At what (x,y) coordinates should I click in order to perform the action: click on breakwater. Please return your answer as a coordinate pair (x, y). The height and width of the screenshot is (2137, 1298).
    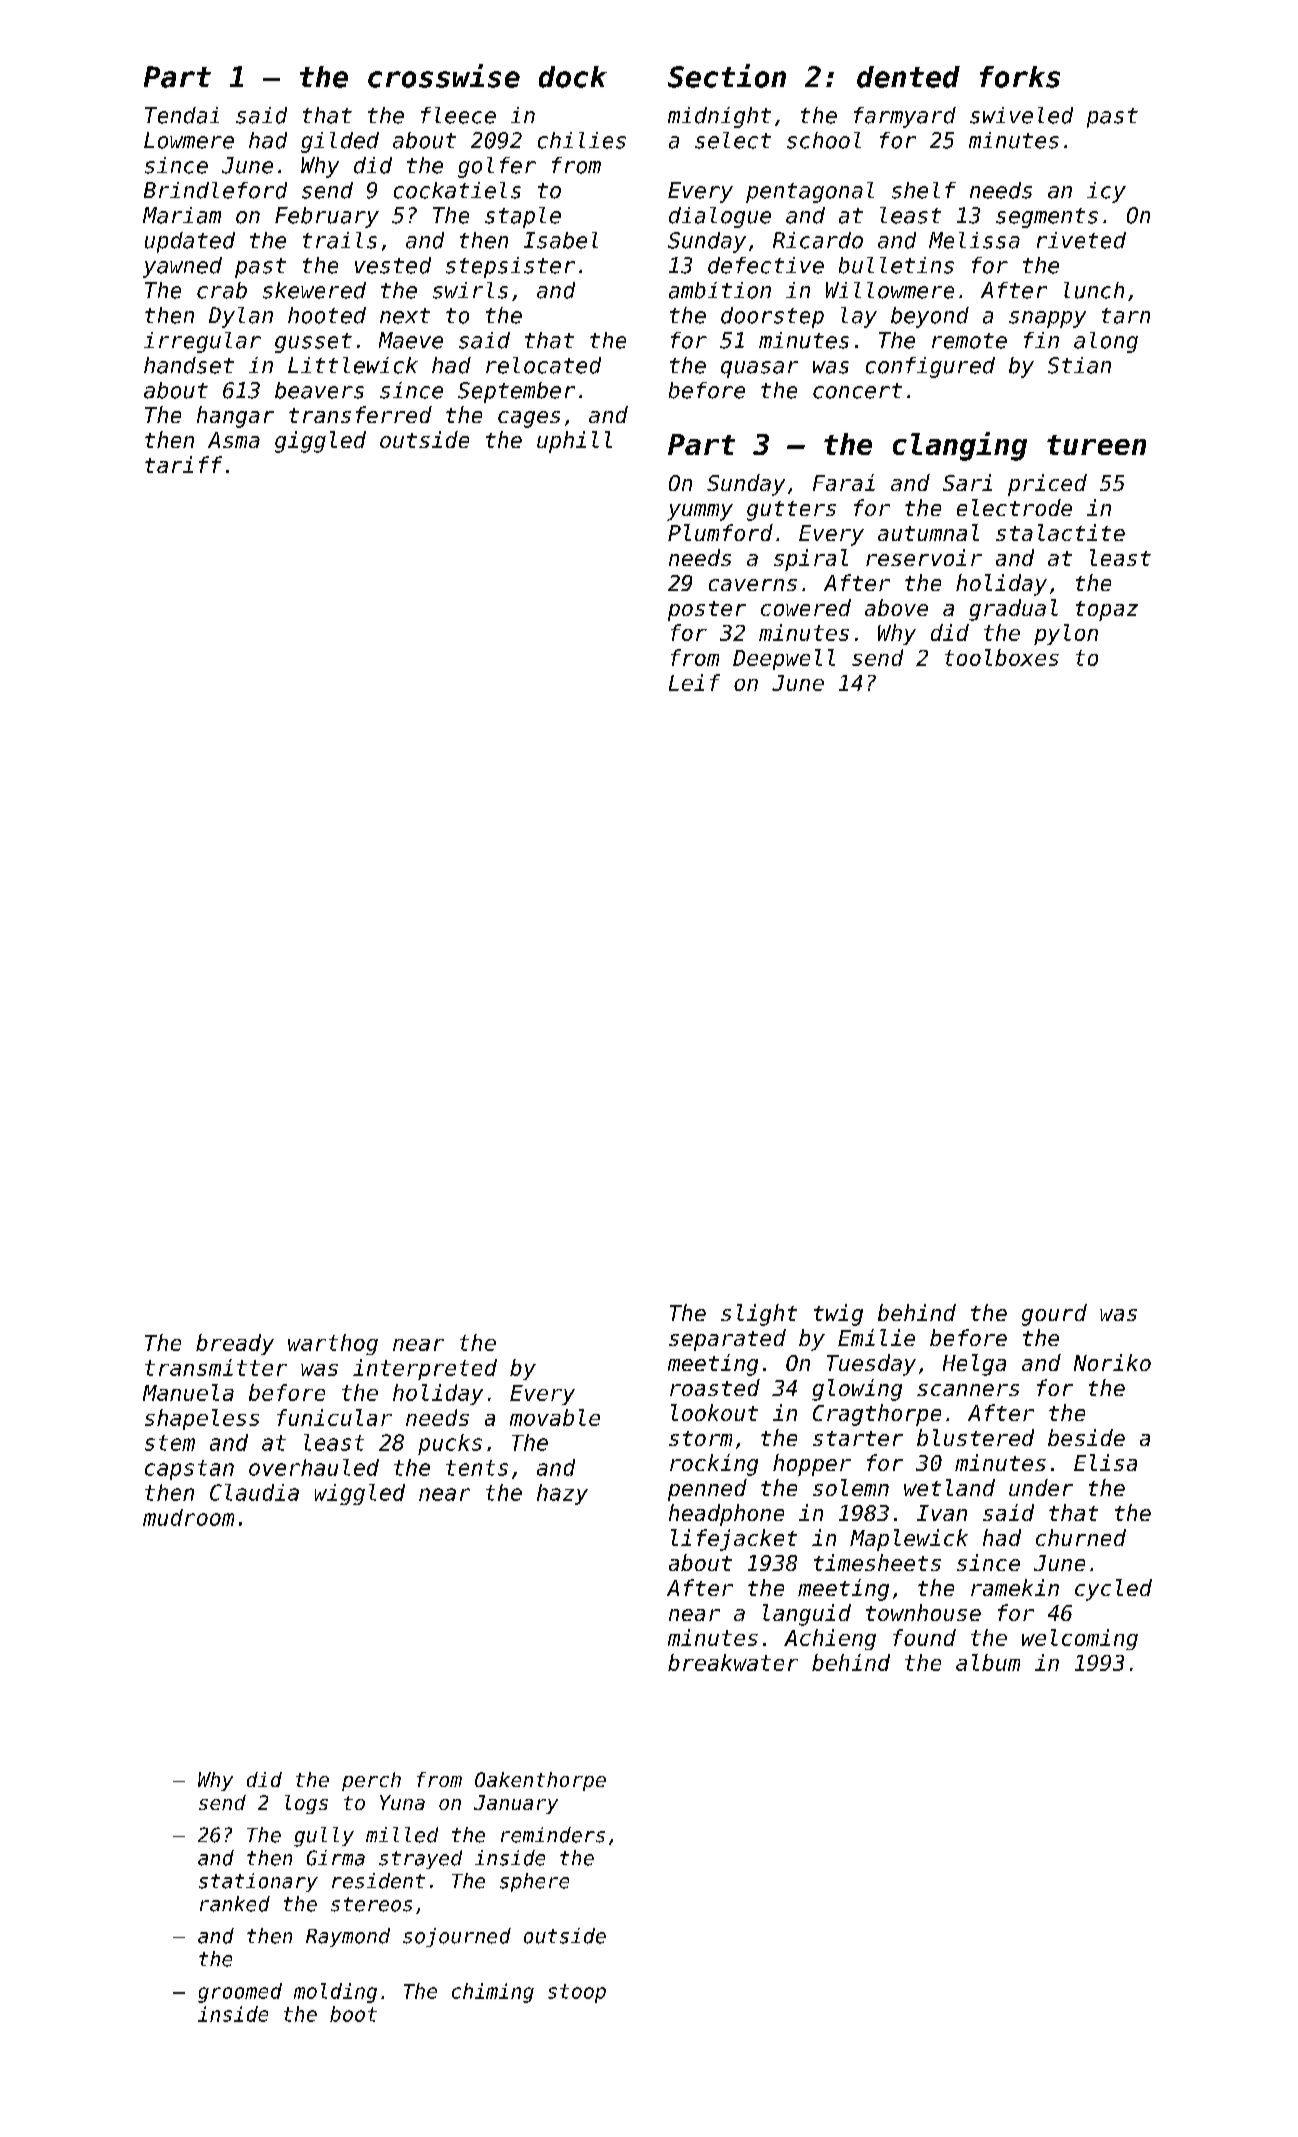
    Looking at the image, I should click on (733, 1662).
